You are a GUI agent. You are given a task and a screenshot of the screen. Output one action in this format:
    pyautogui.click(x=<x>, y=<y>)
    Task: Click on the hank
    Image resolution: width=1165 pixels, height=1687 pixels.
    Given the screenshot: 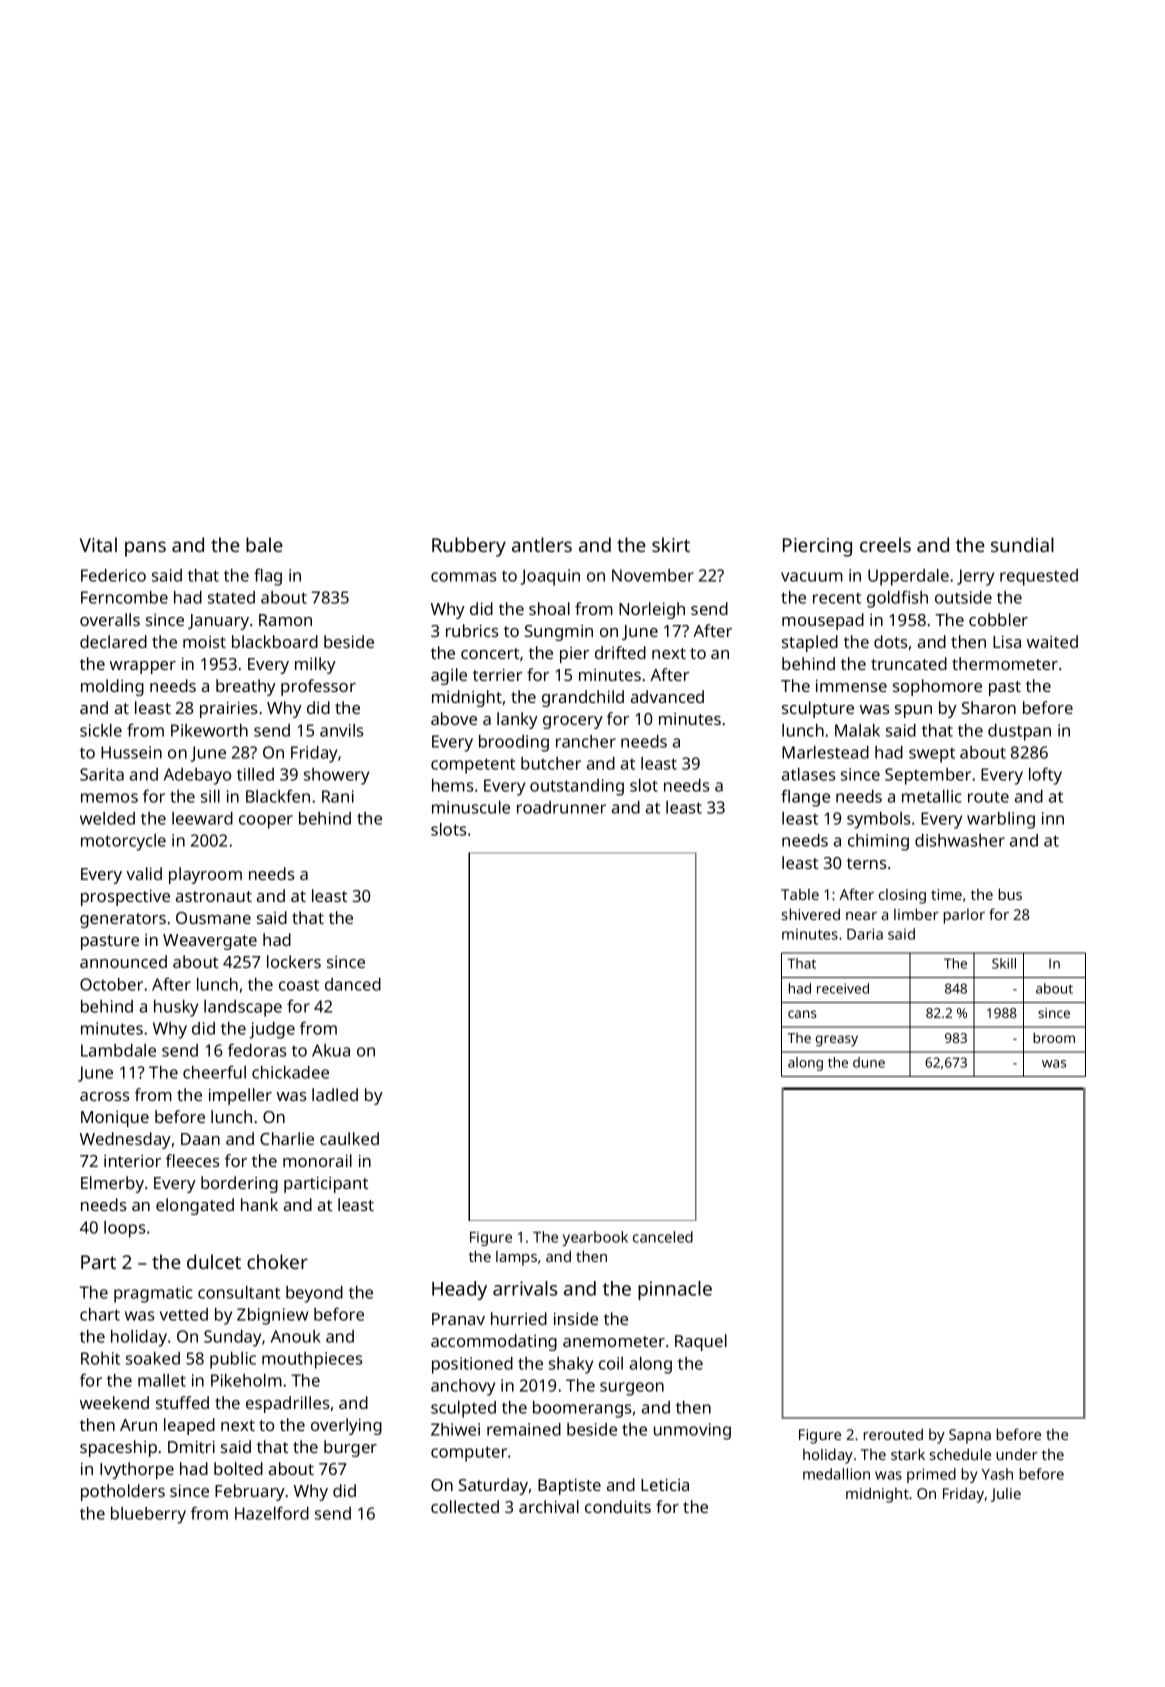 What is the action you would take?
    pyautogui.click(x=259, y=1204)
